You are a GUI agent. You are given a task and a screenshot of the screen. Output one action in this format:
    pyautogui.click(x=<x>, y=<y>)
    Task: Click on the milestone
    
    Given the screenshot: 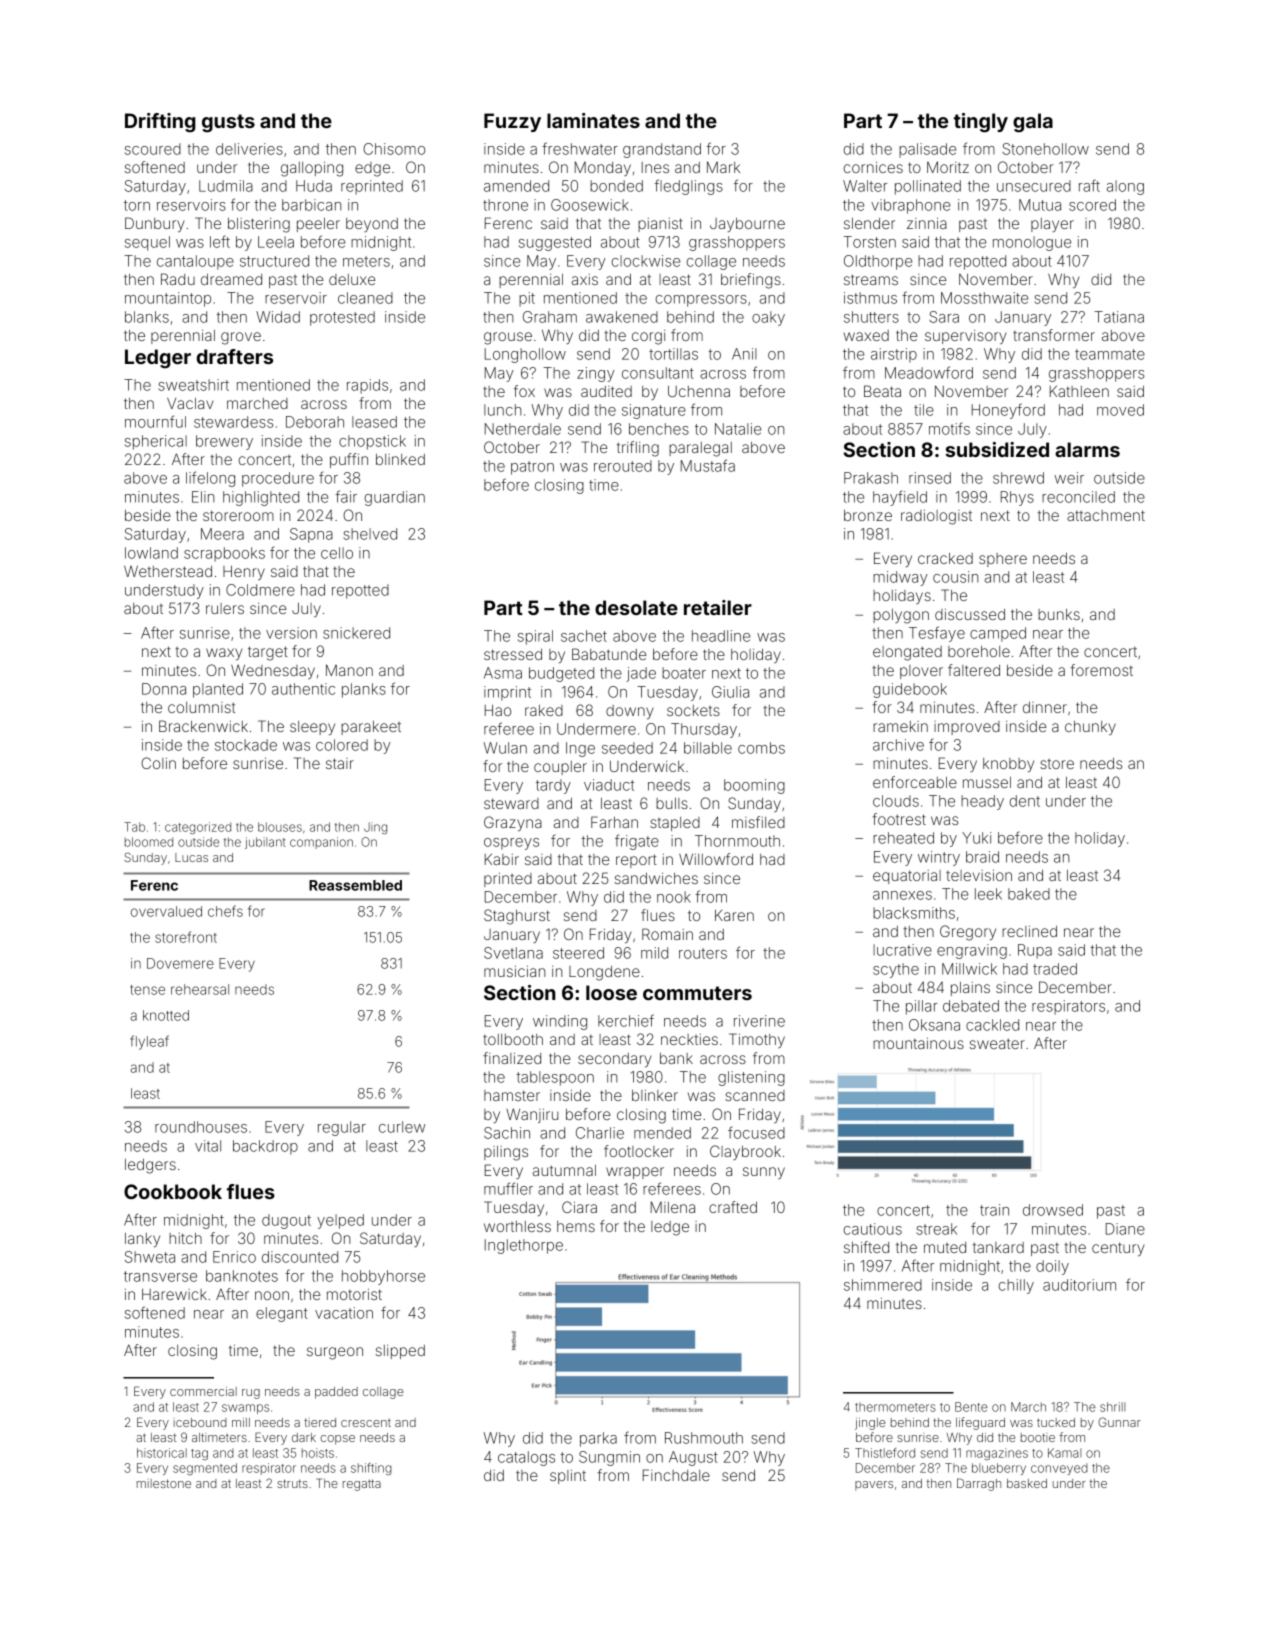 What is the action you would take?
    pyautogui.click(x=164, y=1483)
